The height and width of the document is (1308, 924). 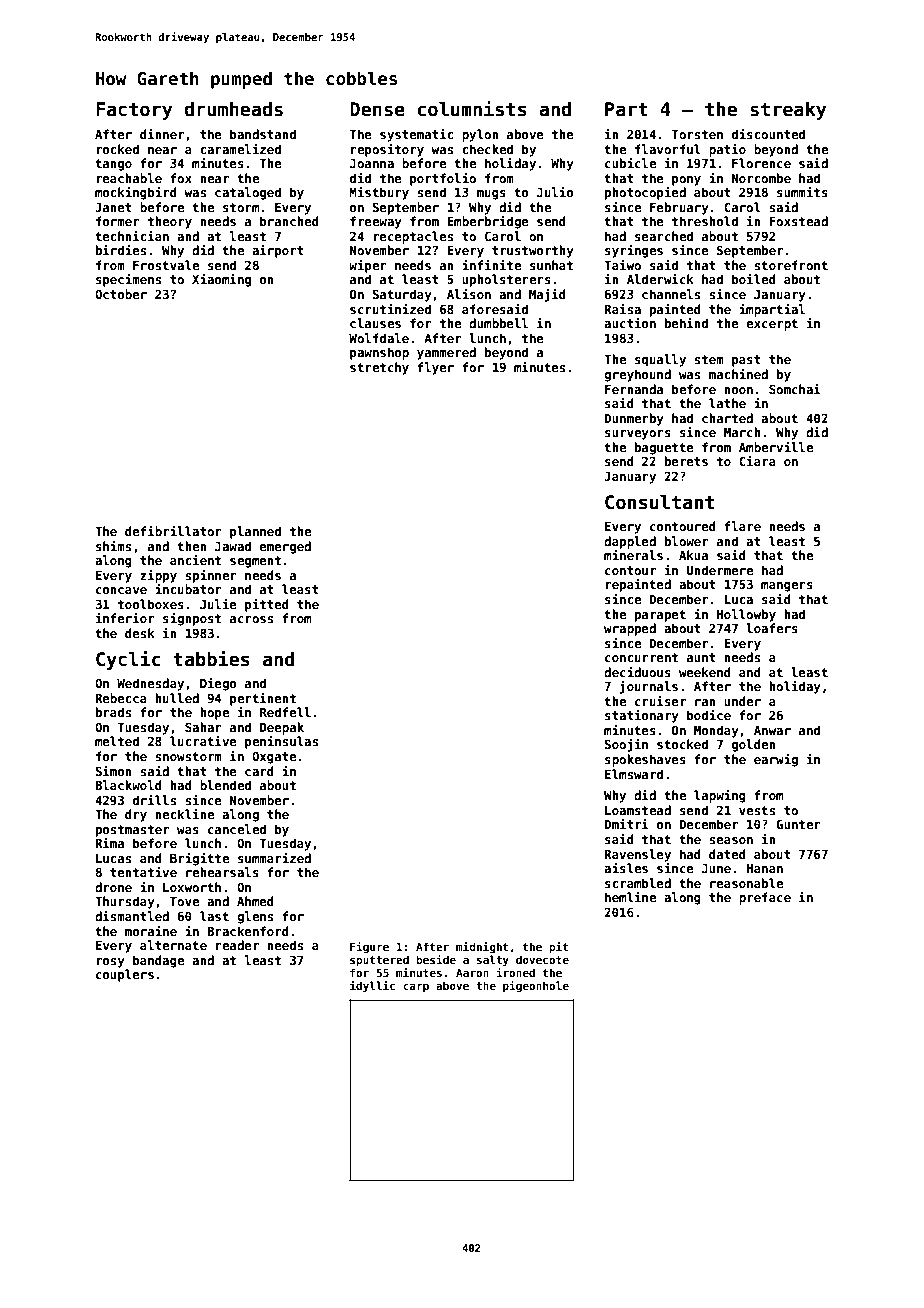 I want to click on Elmsward, so click(x=634, y=774).
